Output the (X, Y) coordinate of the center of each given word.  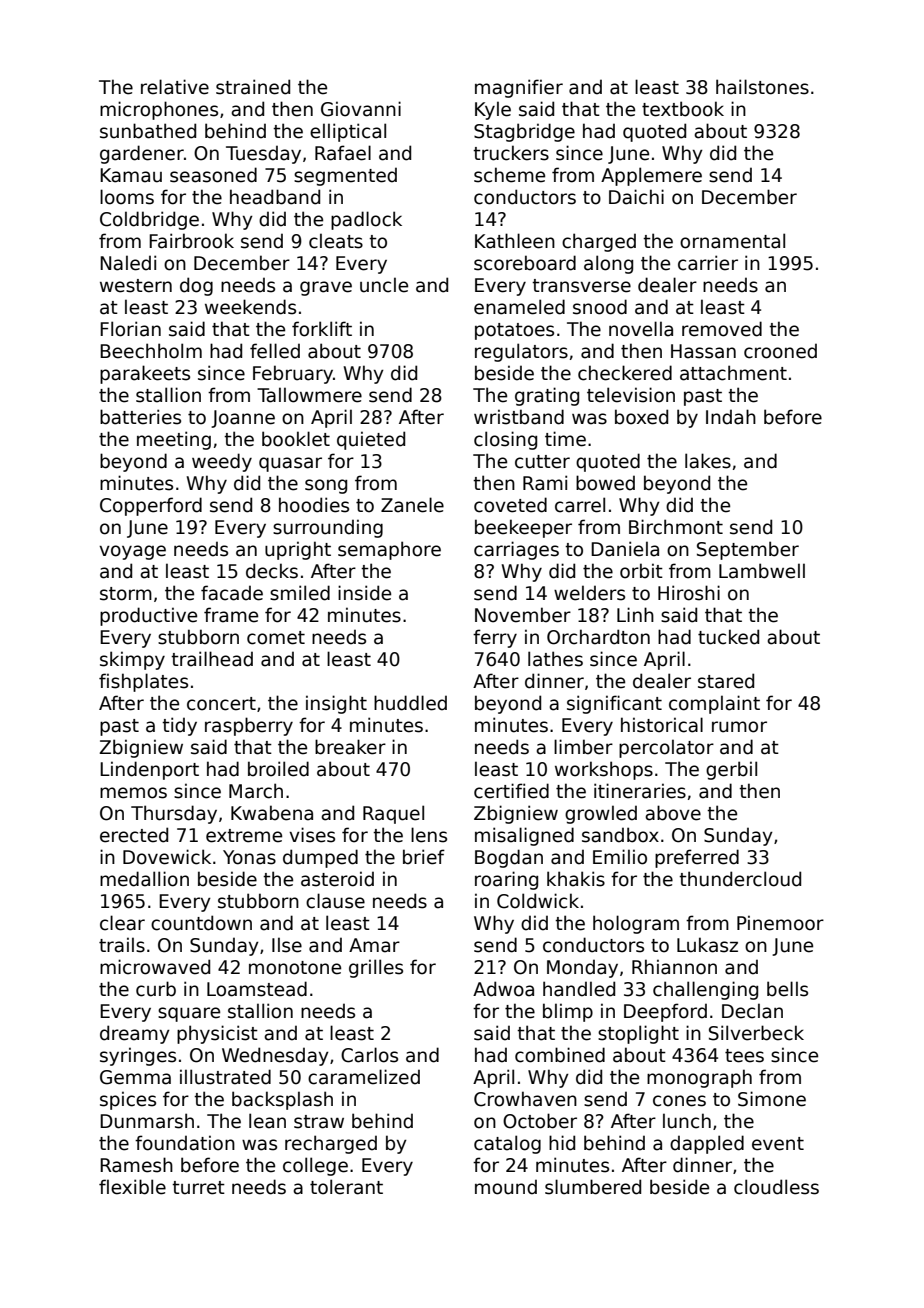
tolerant (346, 1187)
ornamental (732, 241)
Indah (731, 417)
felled (275, 351)
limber (583, 747)
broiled (278, 769)
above (673, 813)
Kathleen (515, 241)
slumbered (593, 1187)
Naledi (128, 263)
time (565, 439)
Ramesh (136, 1165)
